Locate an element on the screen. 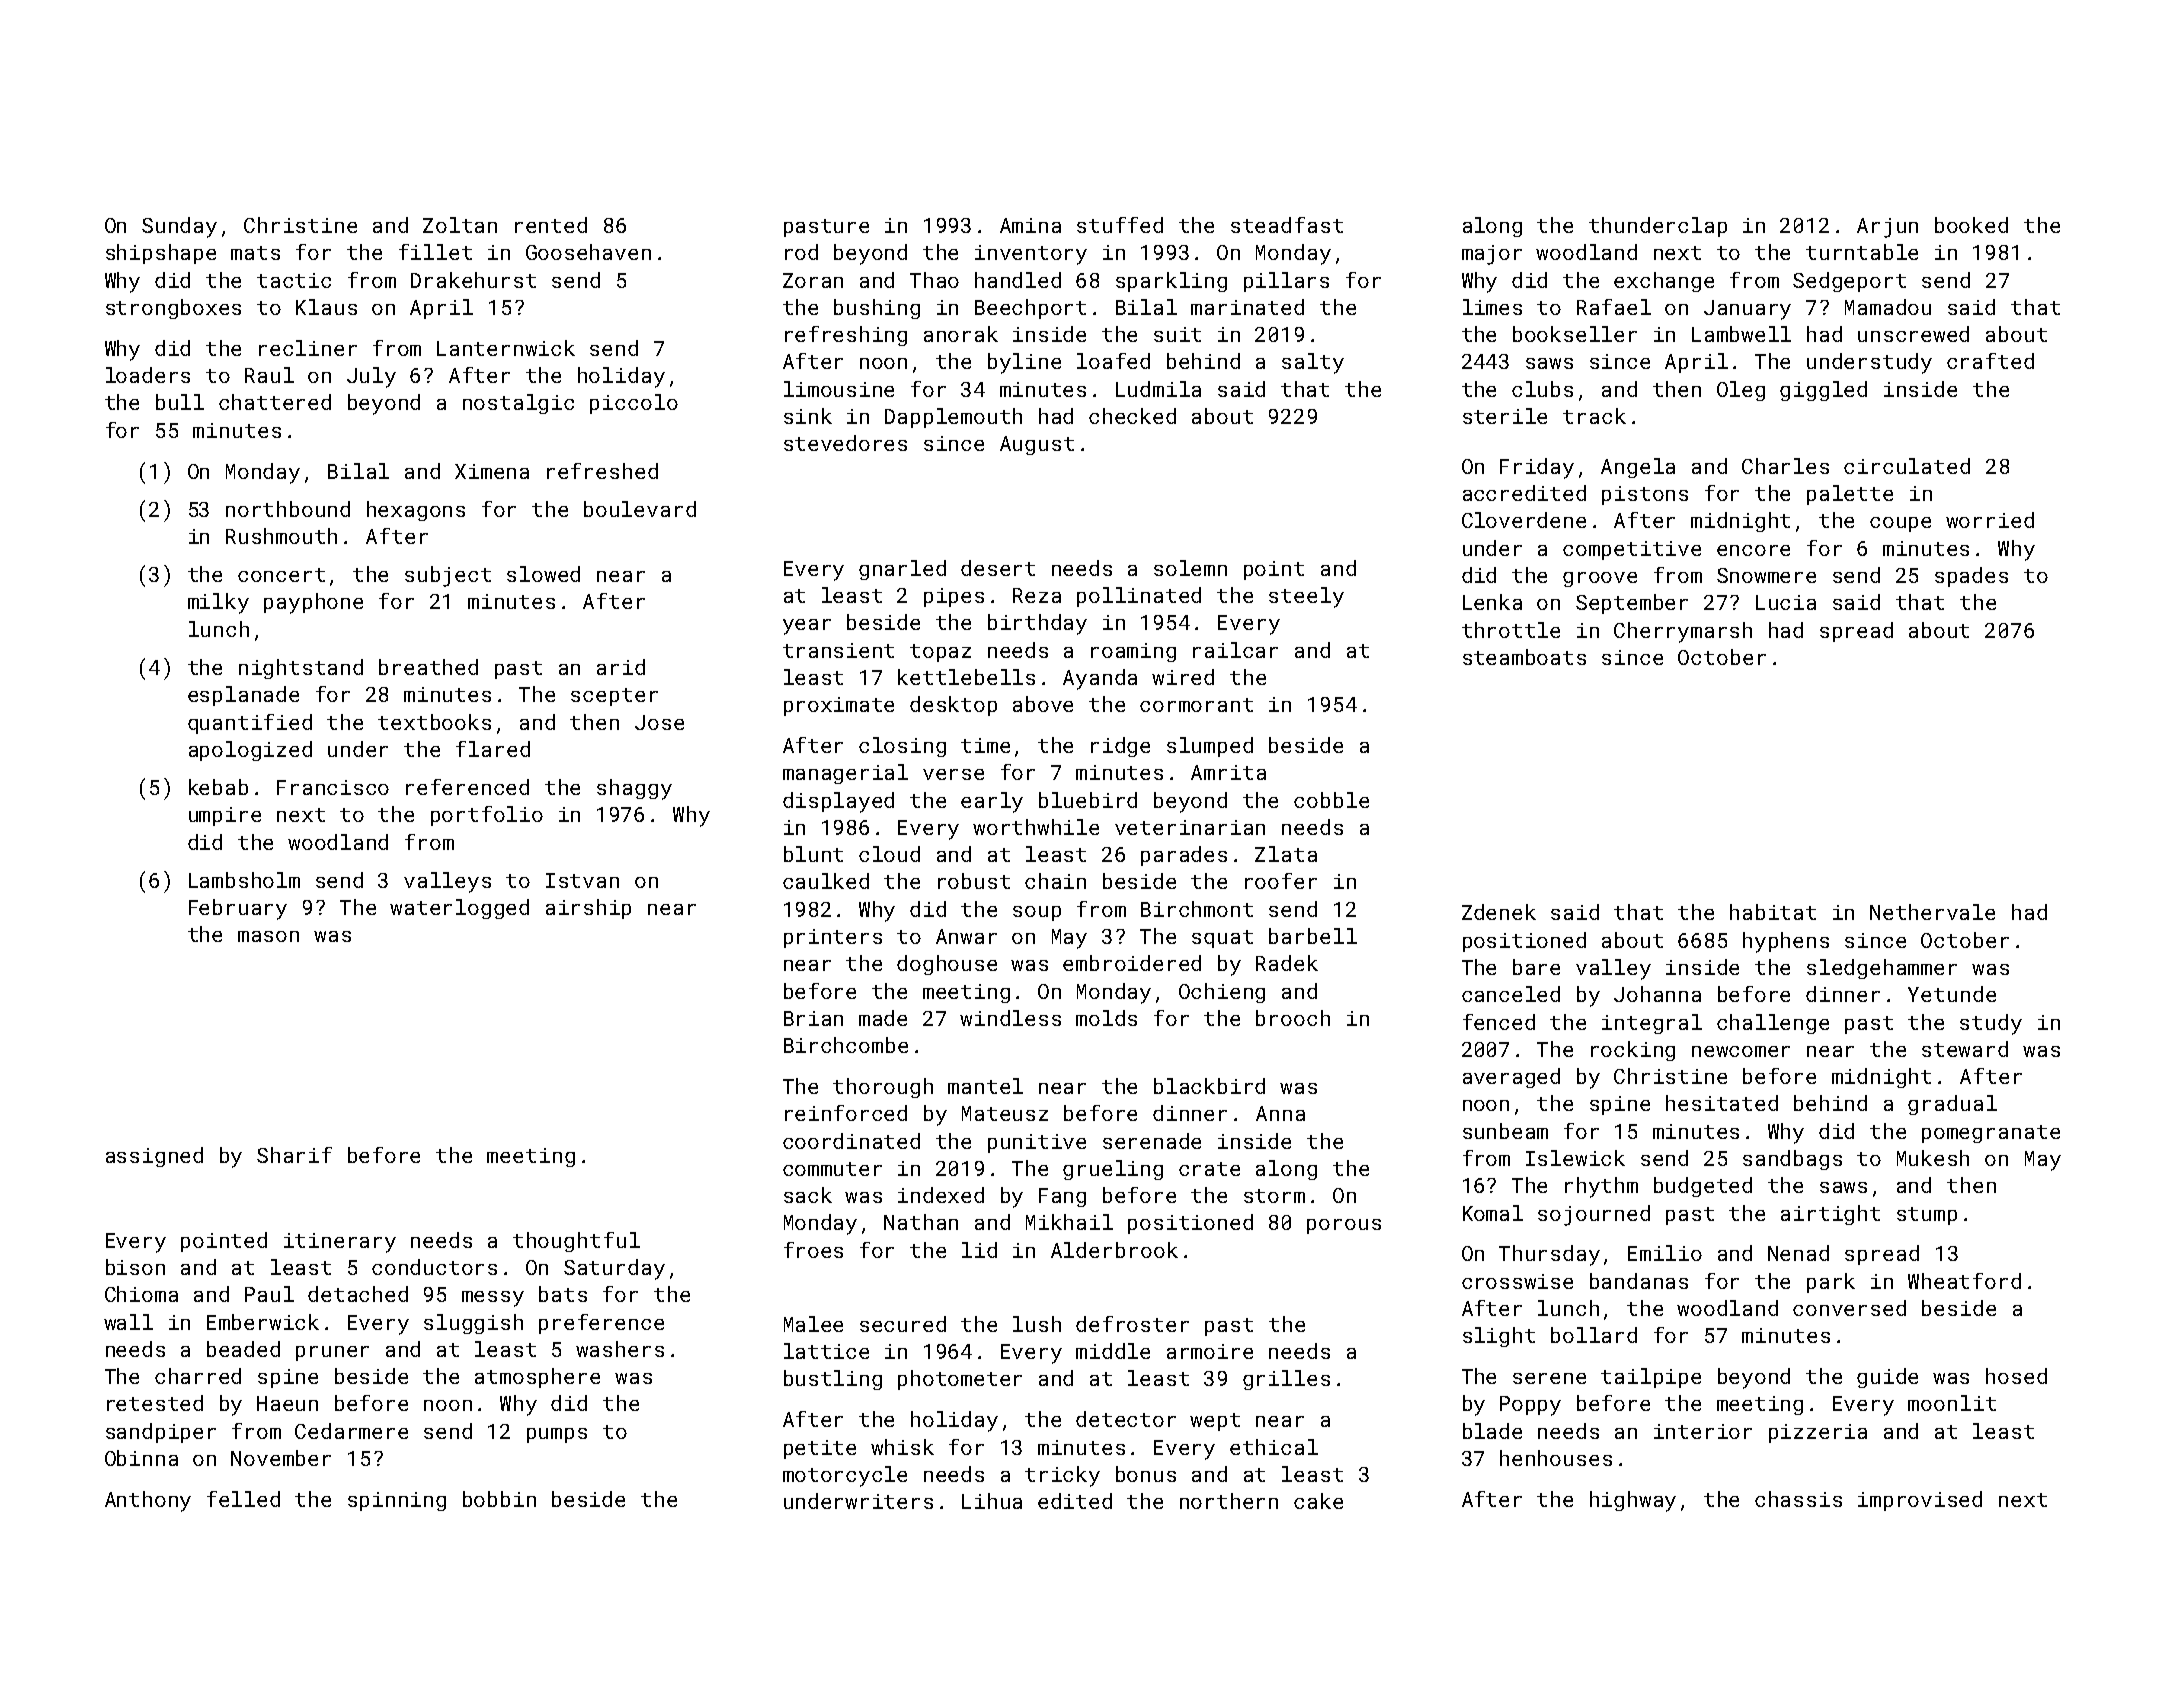  referenced is located at coordinates (467, 787).
